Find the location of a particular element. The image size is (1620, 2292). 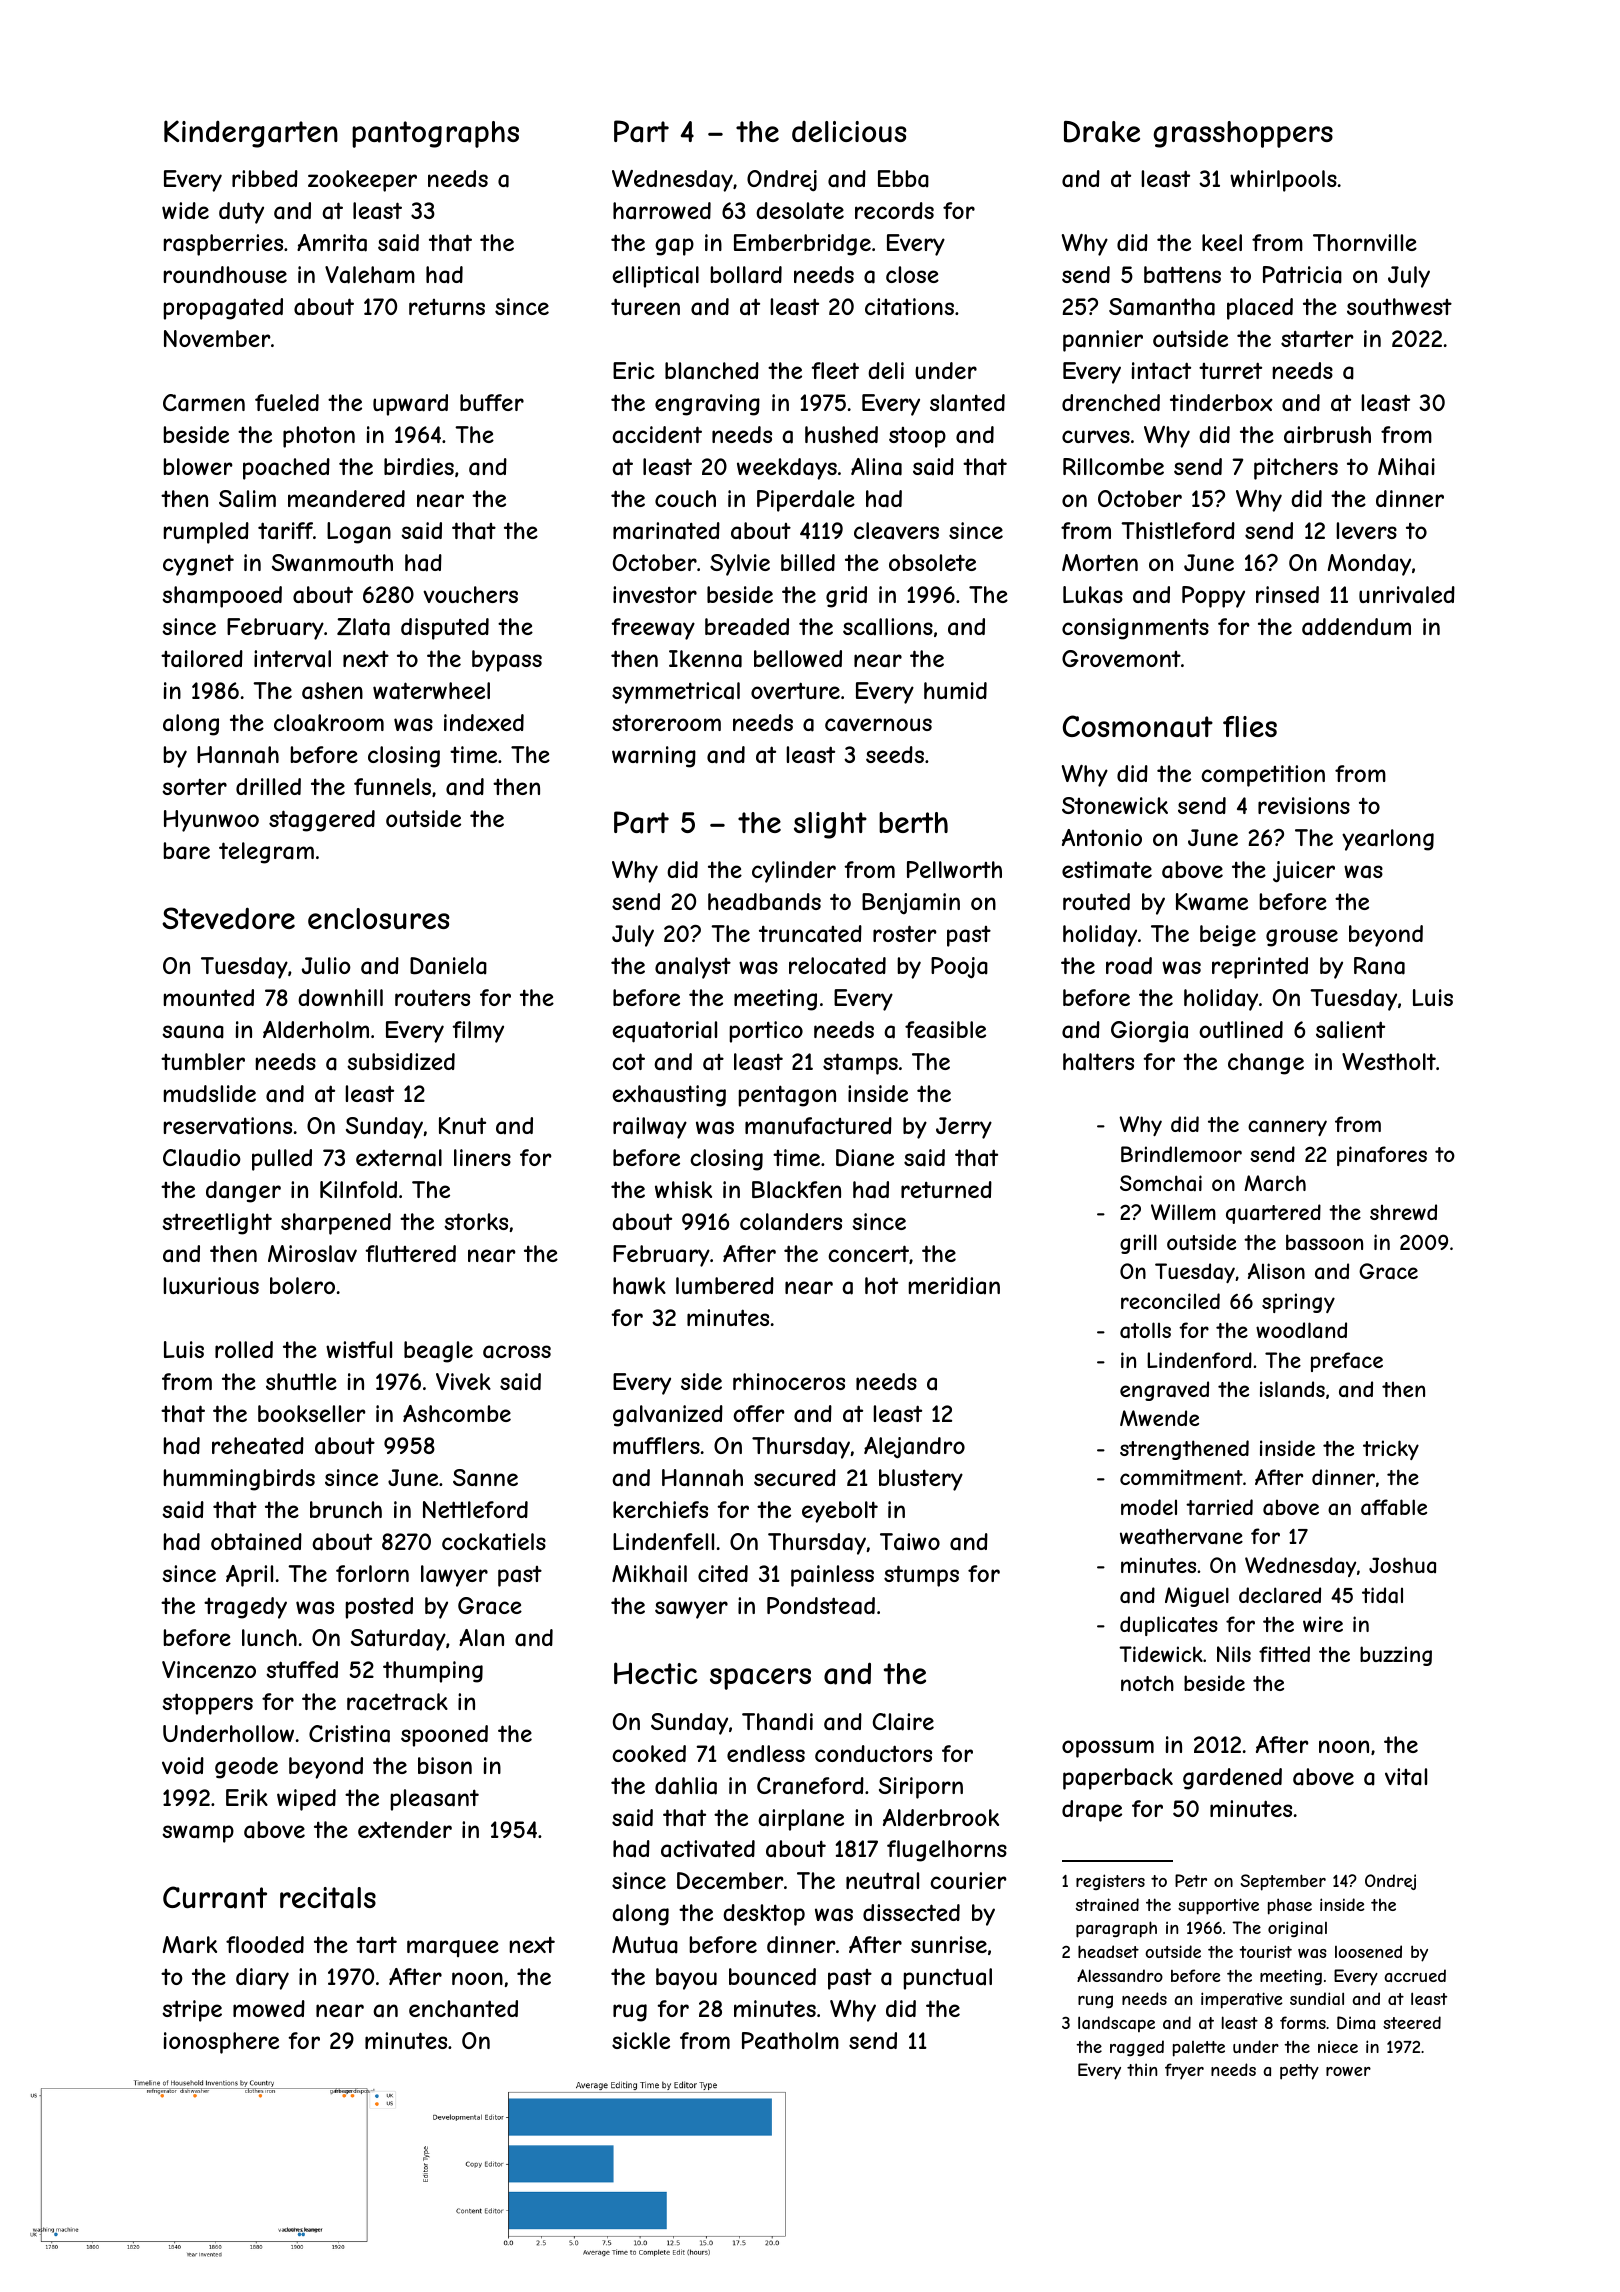

harrowed is located at coordinates (662, 211).
